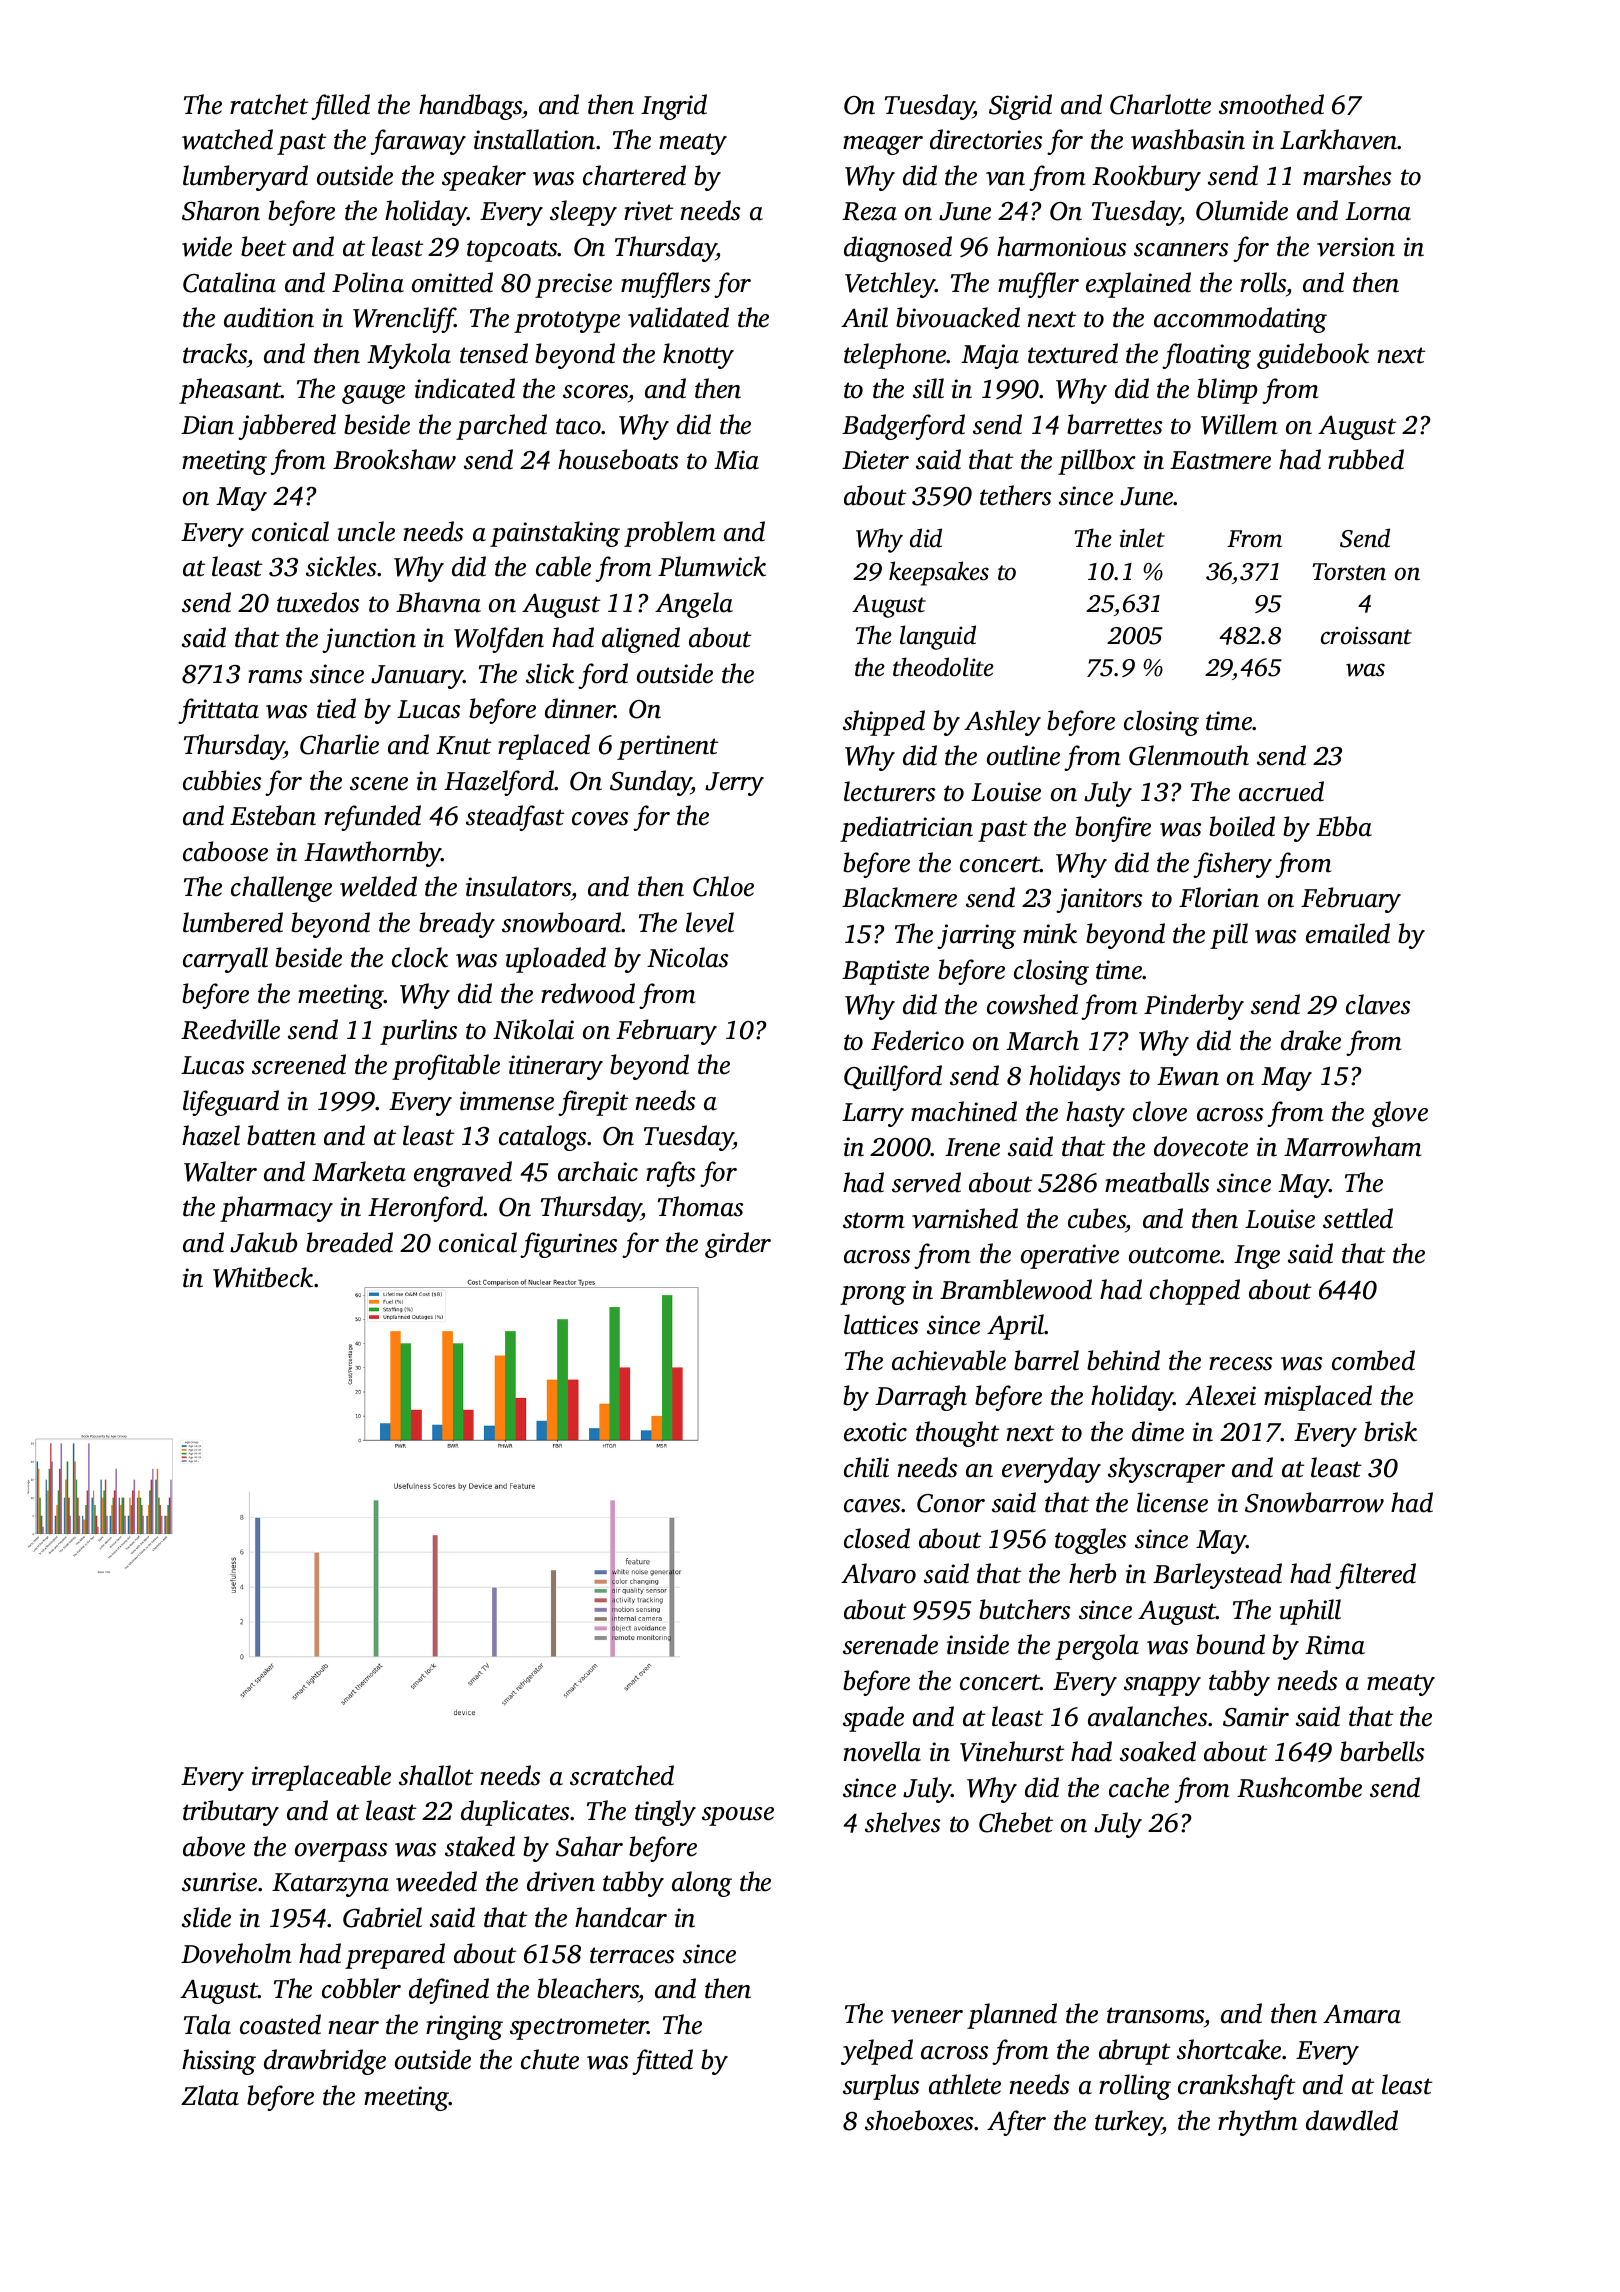  I want to click on level, so click(710, 922).
